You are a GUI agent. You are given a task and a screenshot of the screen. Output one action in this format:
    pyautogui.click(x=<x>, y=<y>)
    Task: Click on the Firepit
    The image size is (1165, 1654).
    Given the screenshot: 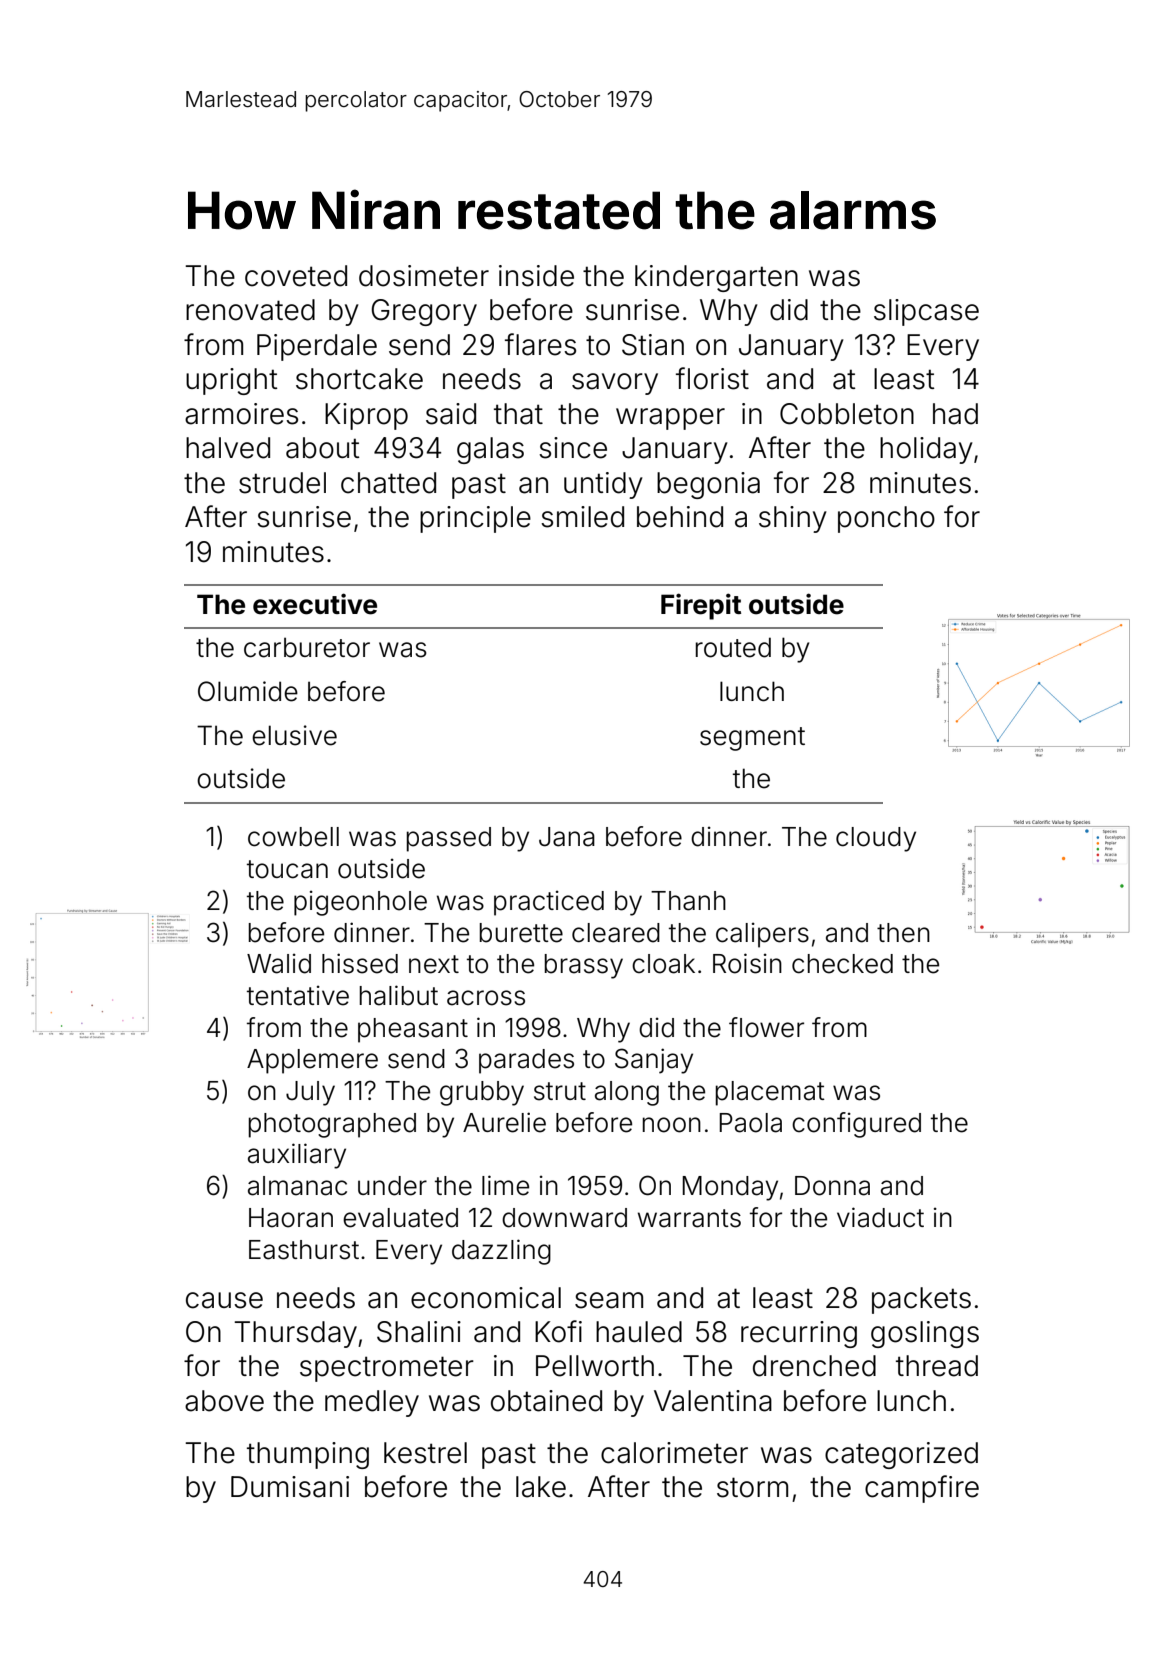 What is the action you would take?
    pyautogui.click(x=701, y=606)
